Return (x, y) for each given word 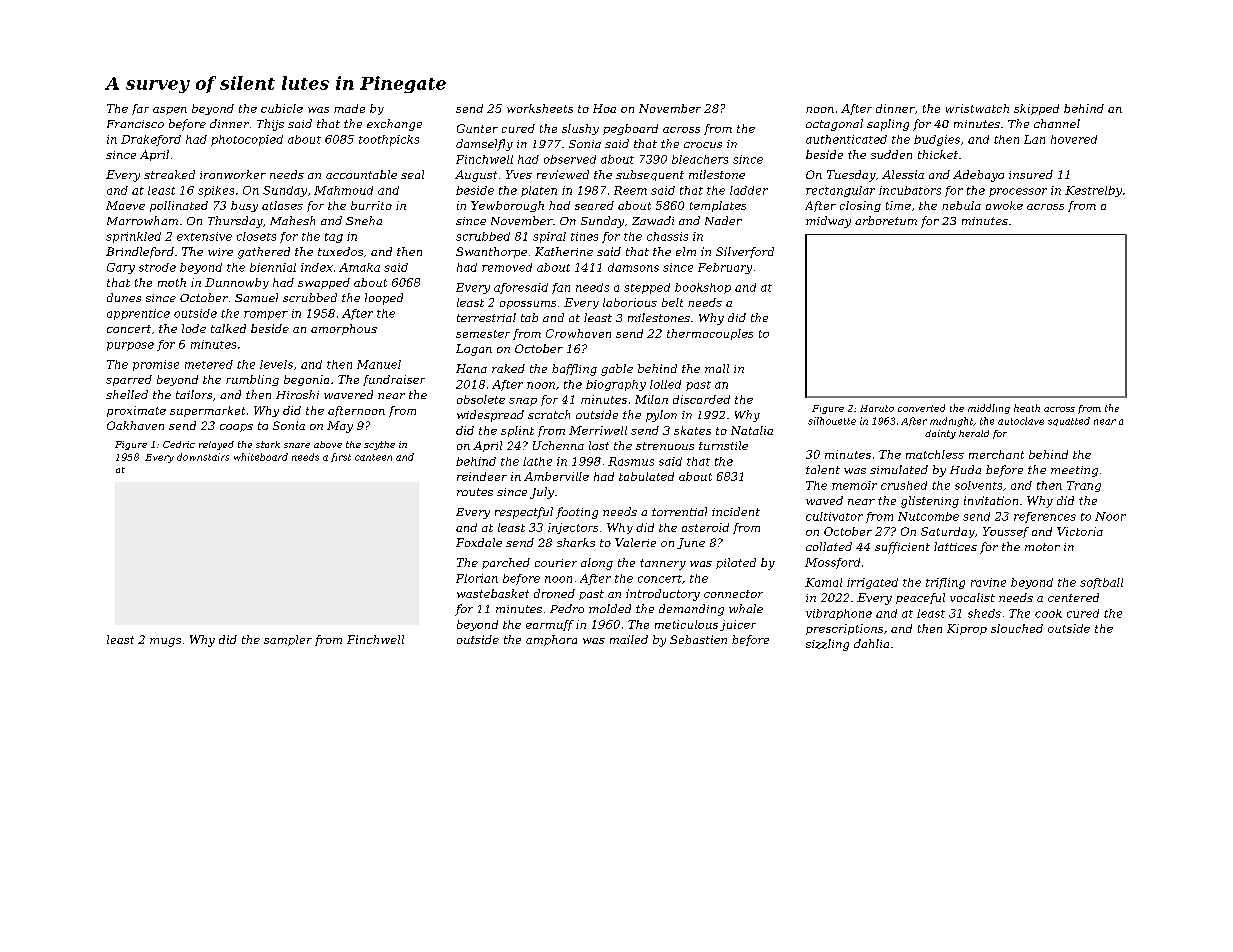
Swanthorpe (491, 252)
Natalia (752, 430)
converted (921, 408)
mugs (165, 642)
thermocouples (710, 334)
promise (156, 365)
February (725, 268)
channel (1057, 123)
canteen (373, 457)
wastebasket (493, 593)
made (349, 108)
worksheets (540, 108)
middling (989, 409)
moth (172, 282)
